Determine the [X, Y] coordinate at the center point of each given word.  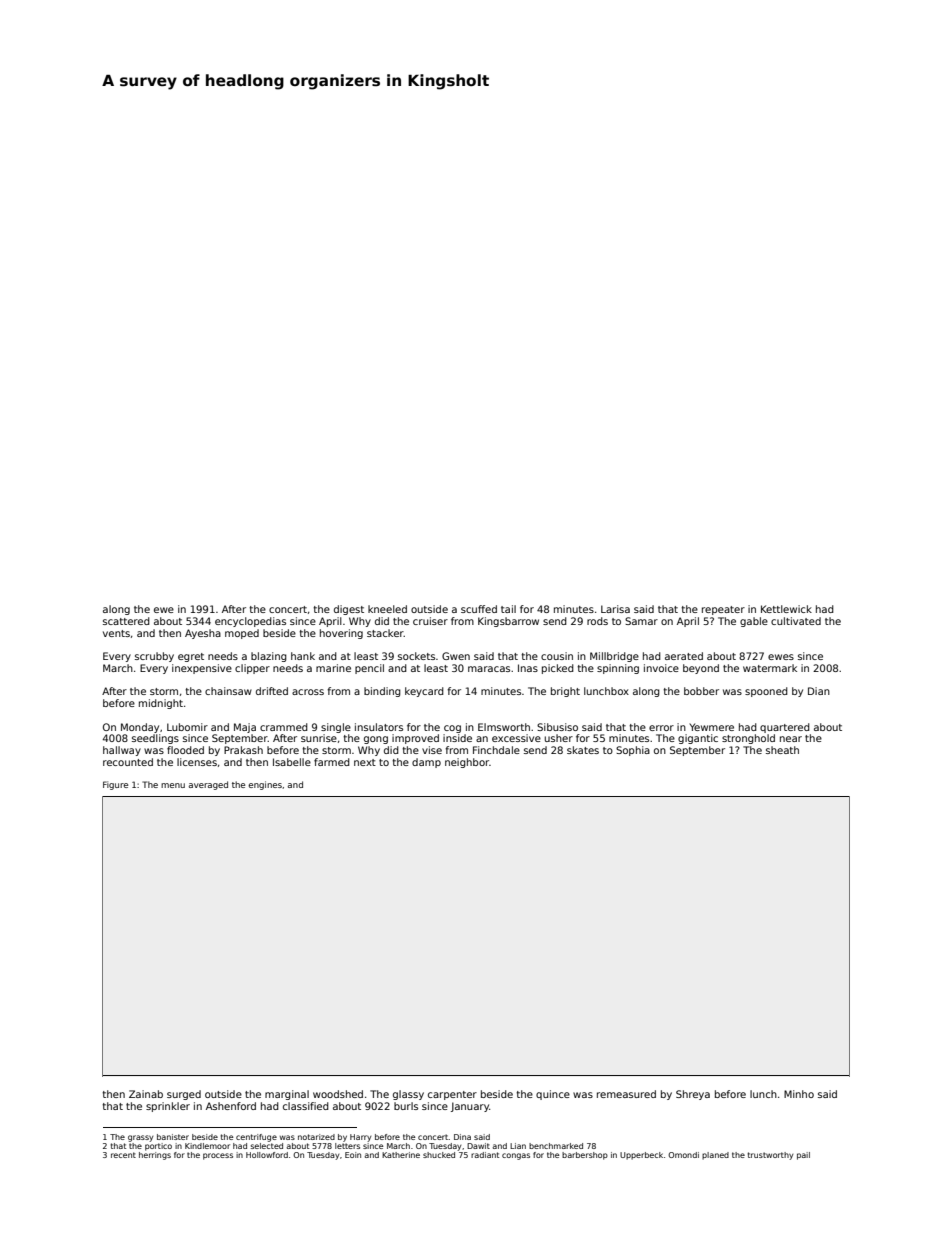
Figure [115, 785]
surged [184, 1095]
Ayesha [203, 634]
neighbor [467, 763]
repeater [723, 610]
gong [376, 740]
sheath [782, 750]
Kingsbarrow [508, 622]
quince [553, 1095]
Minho [799, 1094]
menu [173, 785]
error [661, 728]
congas [516, 1156]
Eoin [353, 1155]
